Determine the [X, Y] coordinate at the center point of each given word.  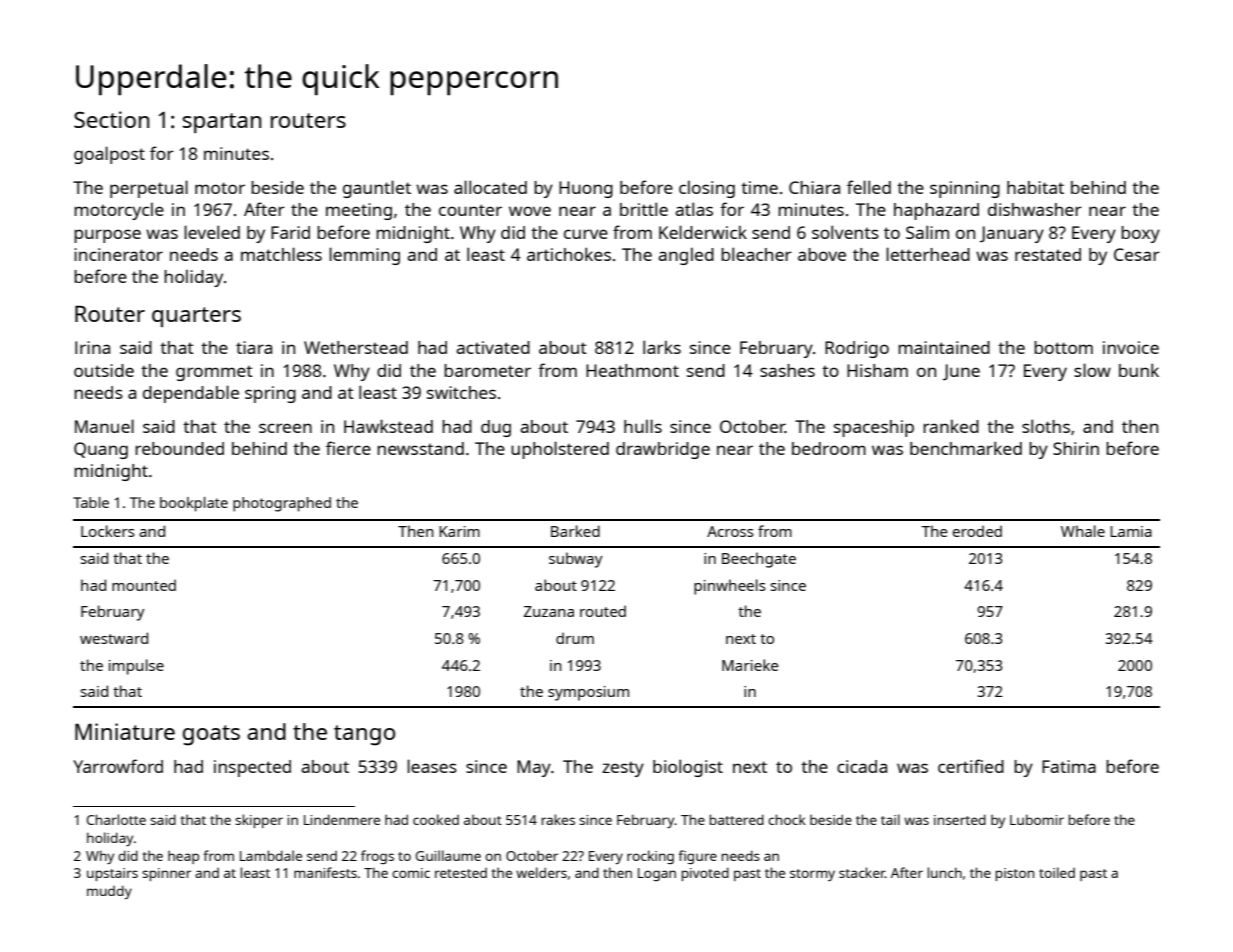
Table [91, 502]
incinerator [118, 254]
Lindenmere [342, 819]
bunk [1139, 370]
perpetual [149, 189]
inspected [252, 768]
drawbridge [663, 450]
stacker [862, 872]
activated [493, 347]
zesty [623, 769]
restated [1048, 254]
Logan [657, 874]
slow [1092, 370]
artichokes [569, 254]
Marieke [750, 665]
